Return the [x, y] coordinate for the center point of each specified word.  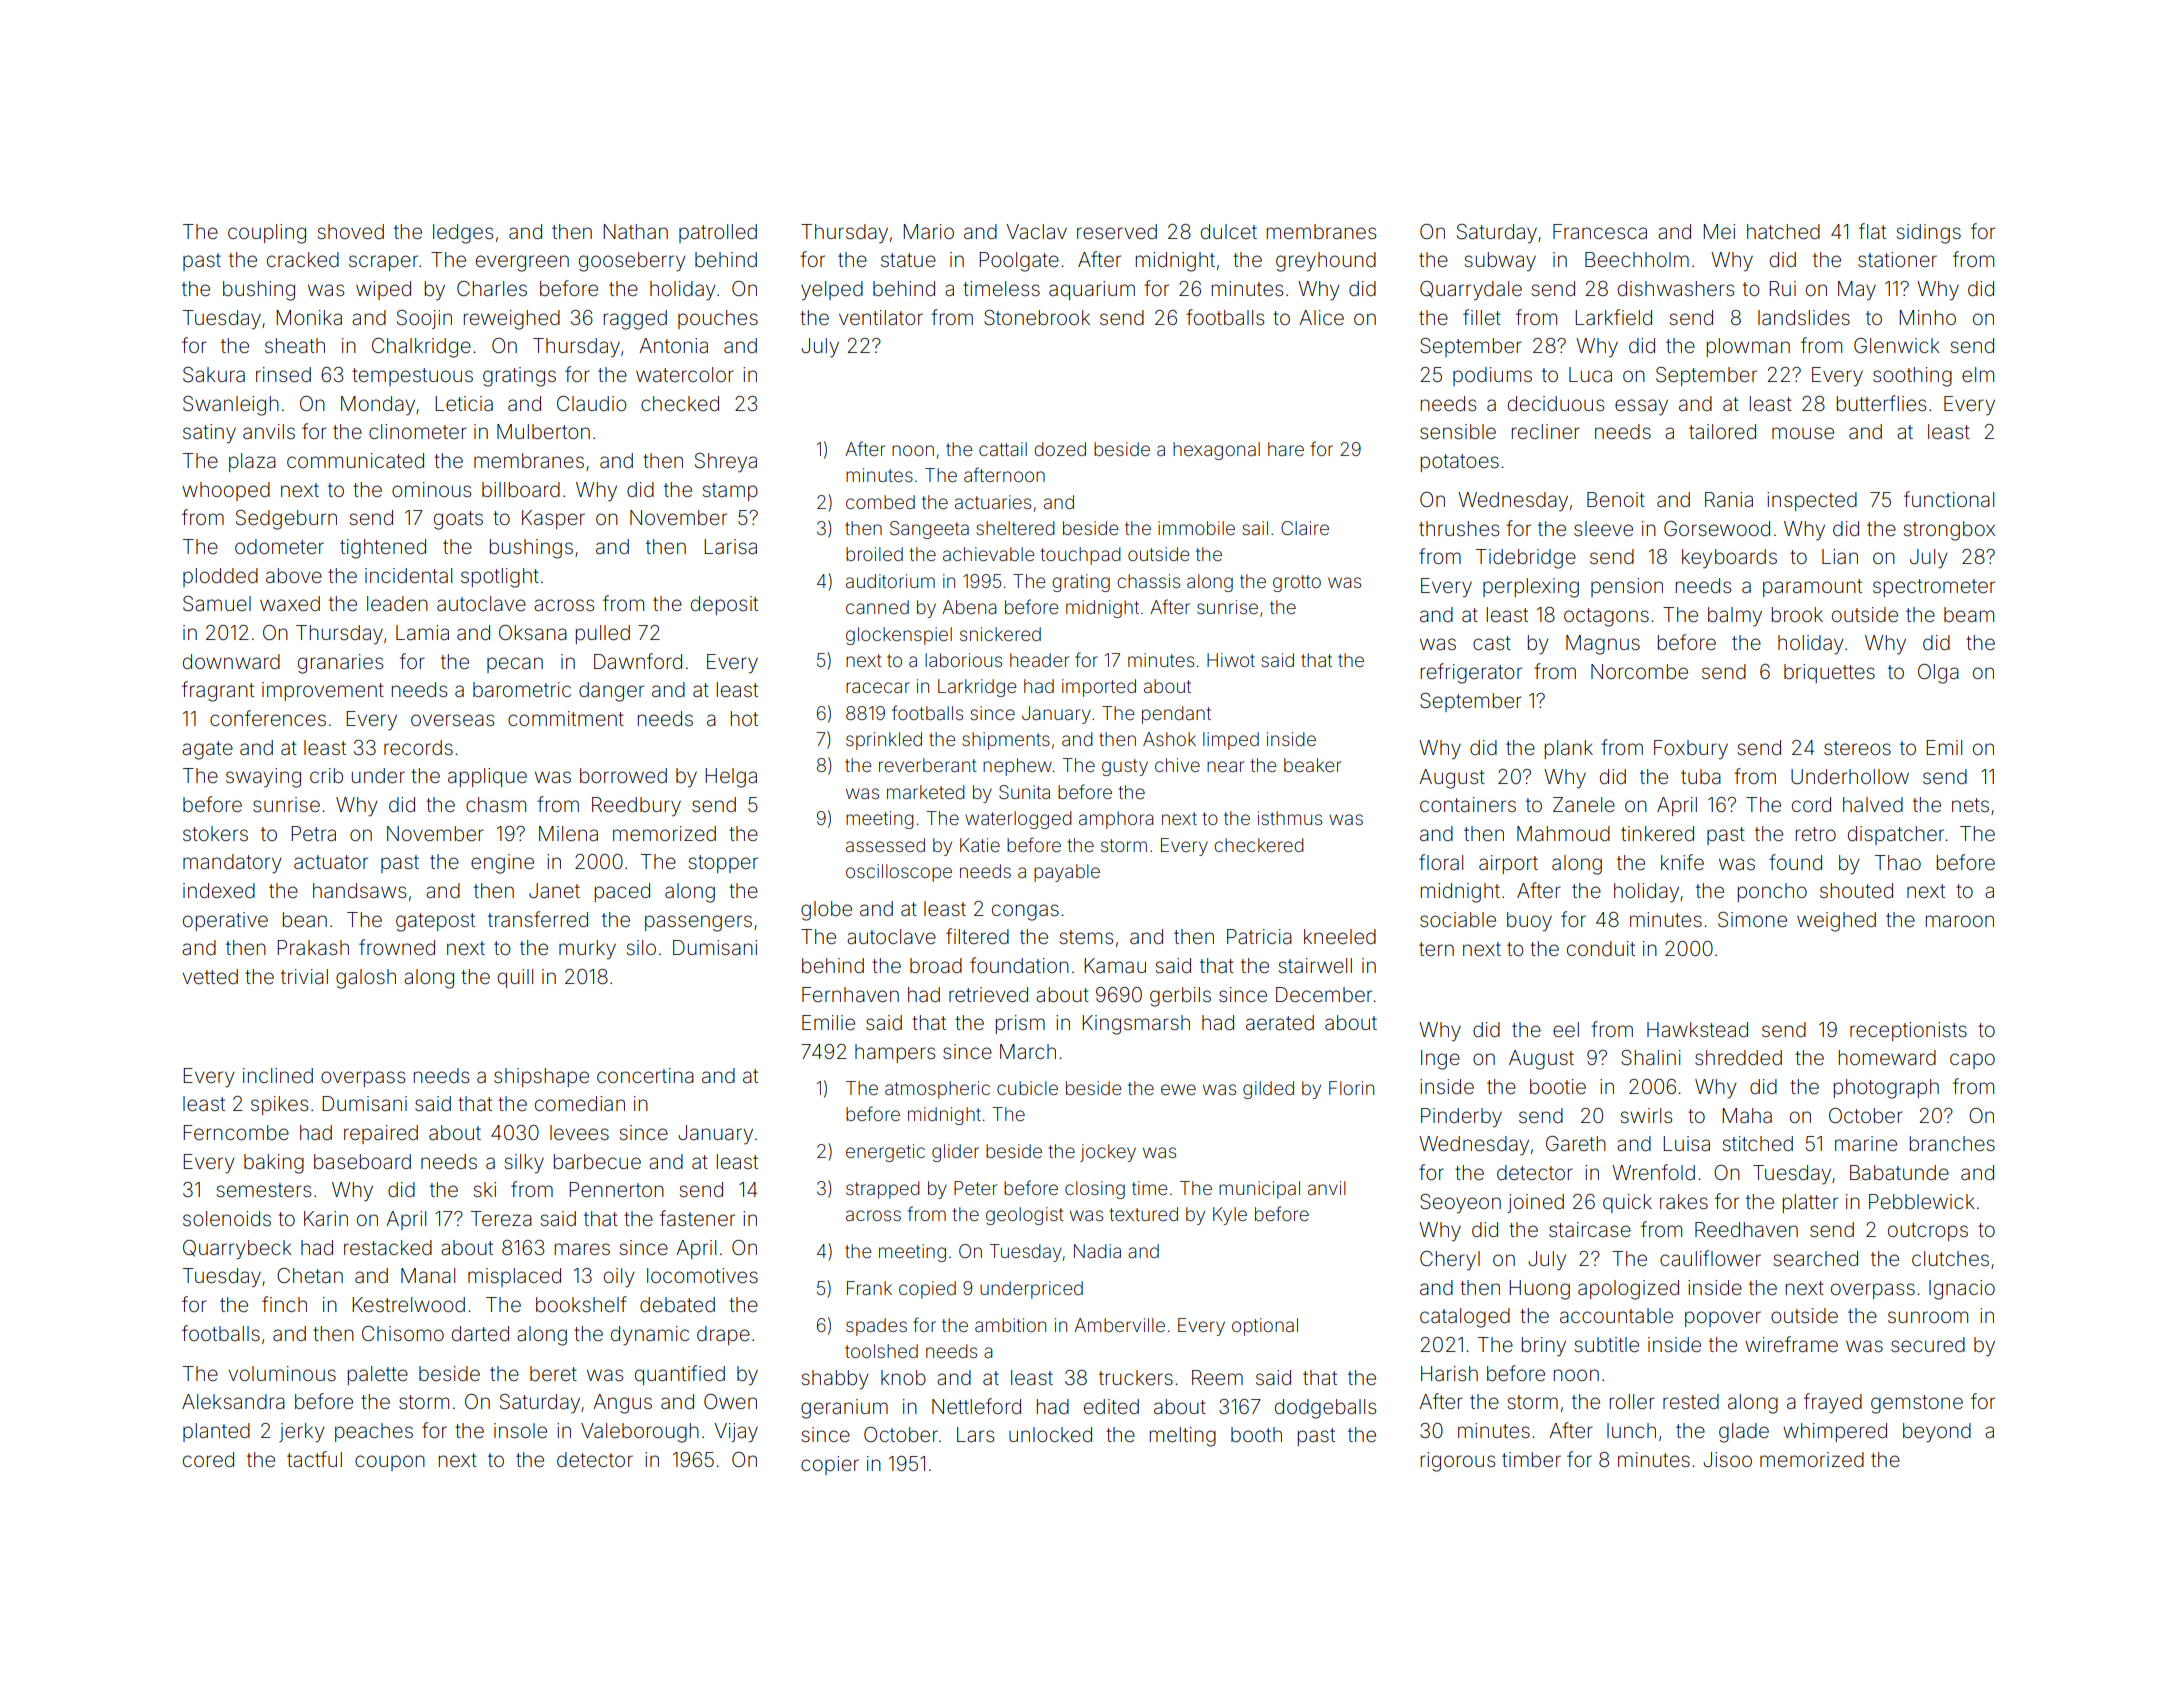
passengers [698, 923]
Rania [1729, 499]
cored [208, 1459]
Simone [1752, 920]
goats [458, 520]
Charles [492, 288]
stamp [730, 492]
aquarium [1092, 290]
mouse [1803, 433]
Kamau [1115, 965]
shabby [835, 1380]
